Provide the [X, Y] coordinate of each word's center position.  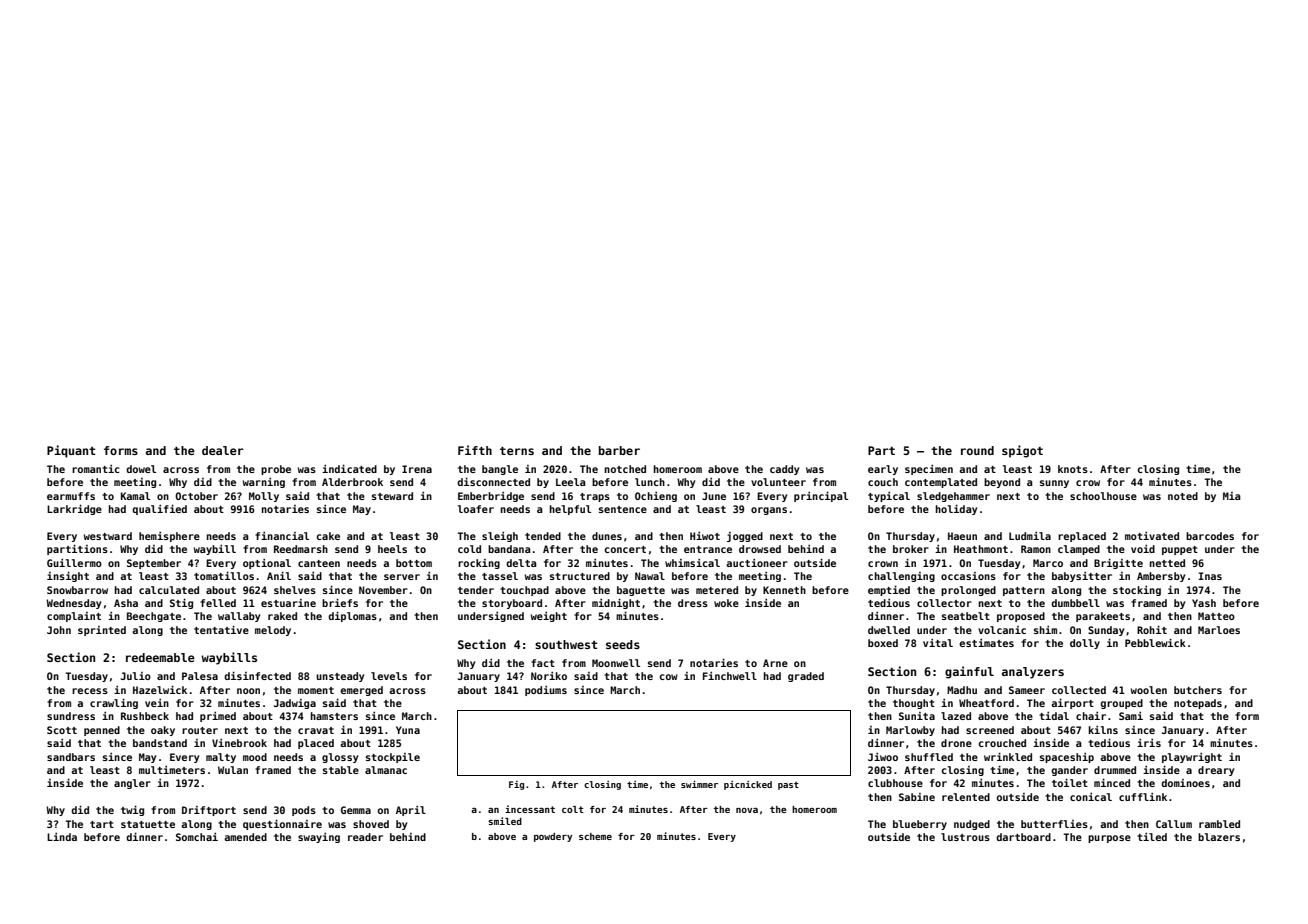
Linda [62, 837]
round [977, 450]
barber [619, 450]
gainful [969, 672]
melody [273, 631]
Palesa [200, 676]
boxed [883, 643]
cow [669, 677]
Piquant [71, 451]
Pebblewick [1155, 642]
